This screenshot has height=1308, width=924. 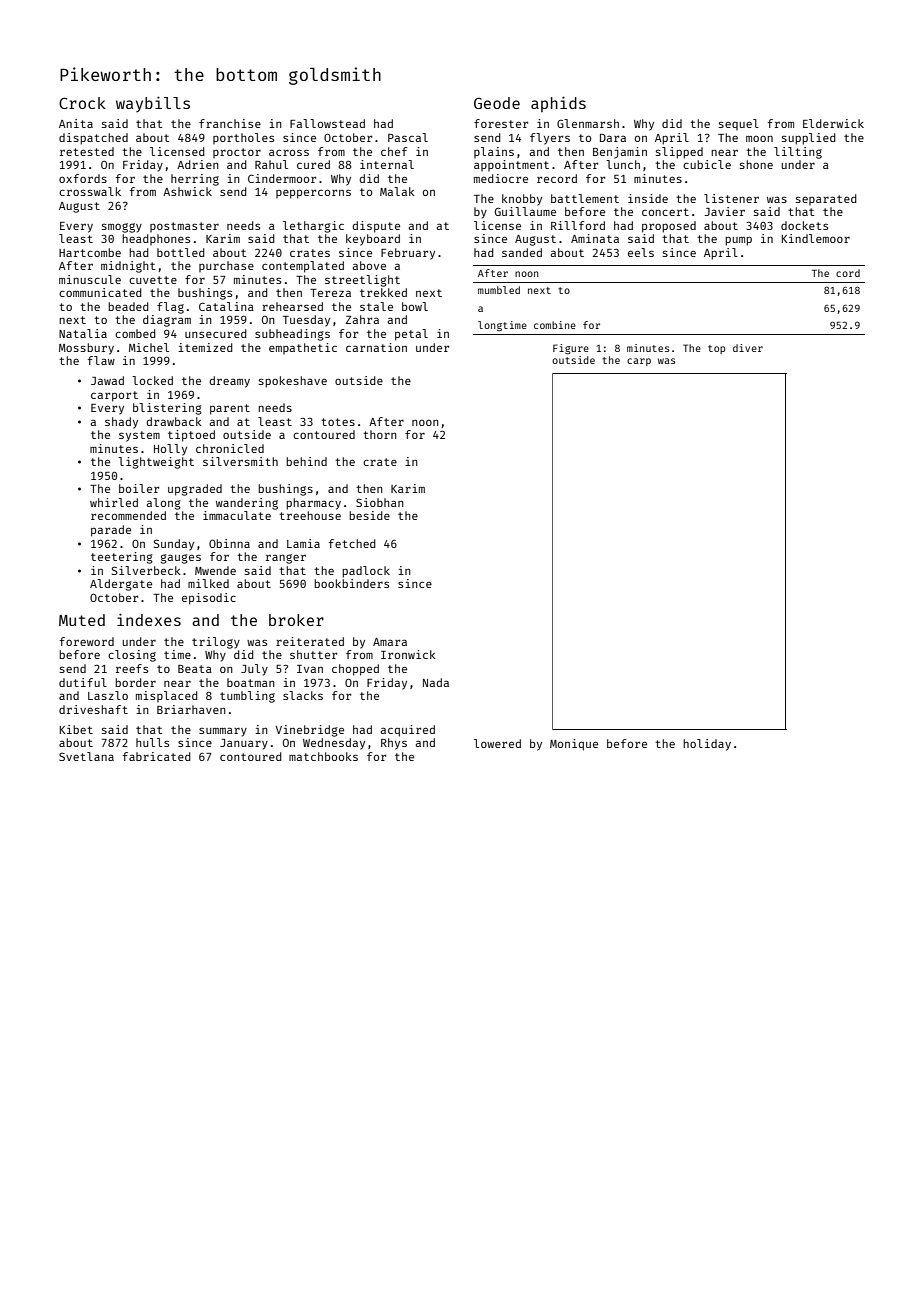 I want to click on diver, so click(x=748, y=348).
